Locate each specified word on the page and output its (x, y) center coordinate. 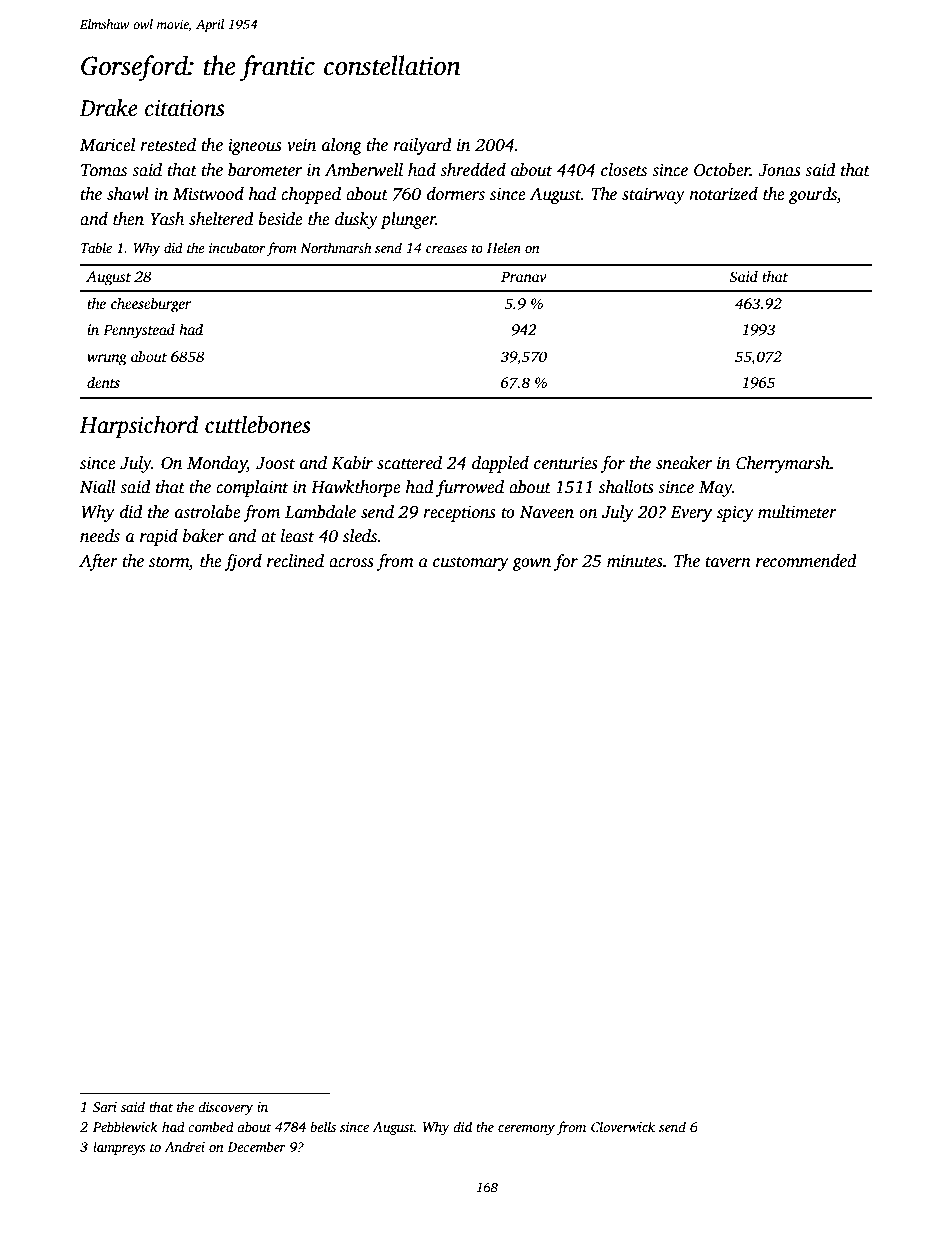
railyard (422, 146)
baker (203, 536)
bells (323, 1126)
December (256, 1146)
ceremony (526, 1130)
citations (185, 108)
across (351, 563)
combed (211, 1126)
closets (624, 170)
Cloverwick (623, 1126)
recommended (806, 561)
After (98, 562)
